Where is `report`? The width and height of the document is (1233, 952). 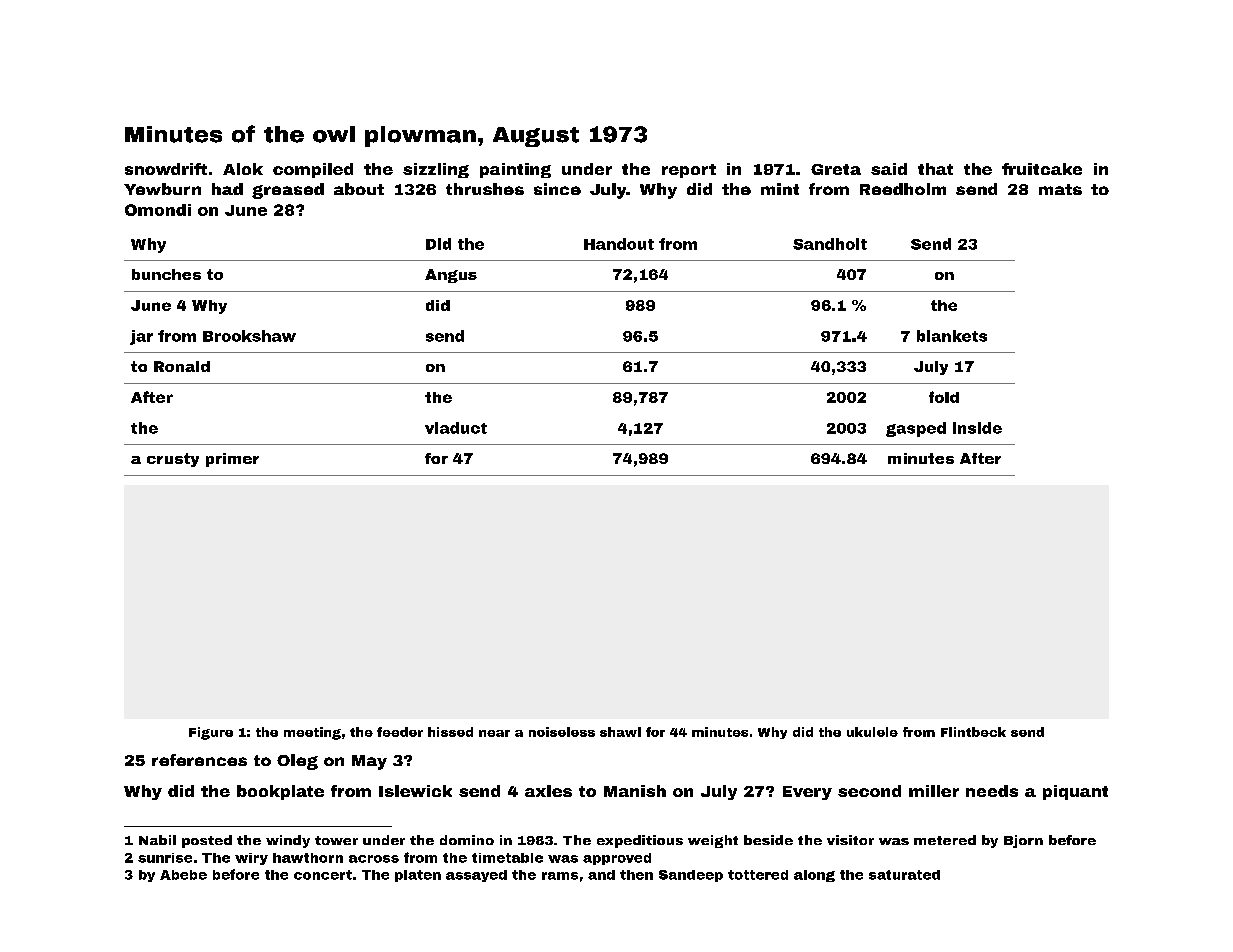 report is located at coordinates (689, 171).
